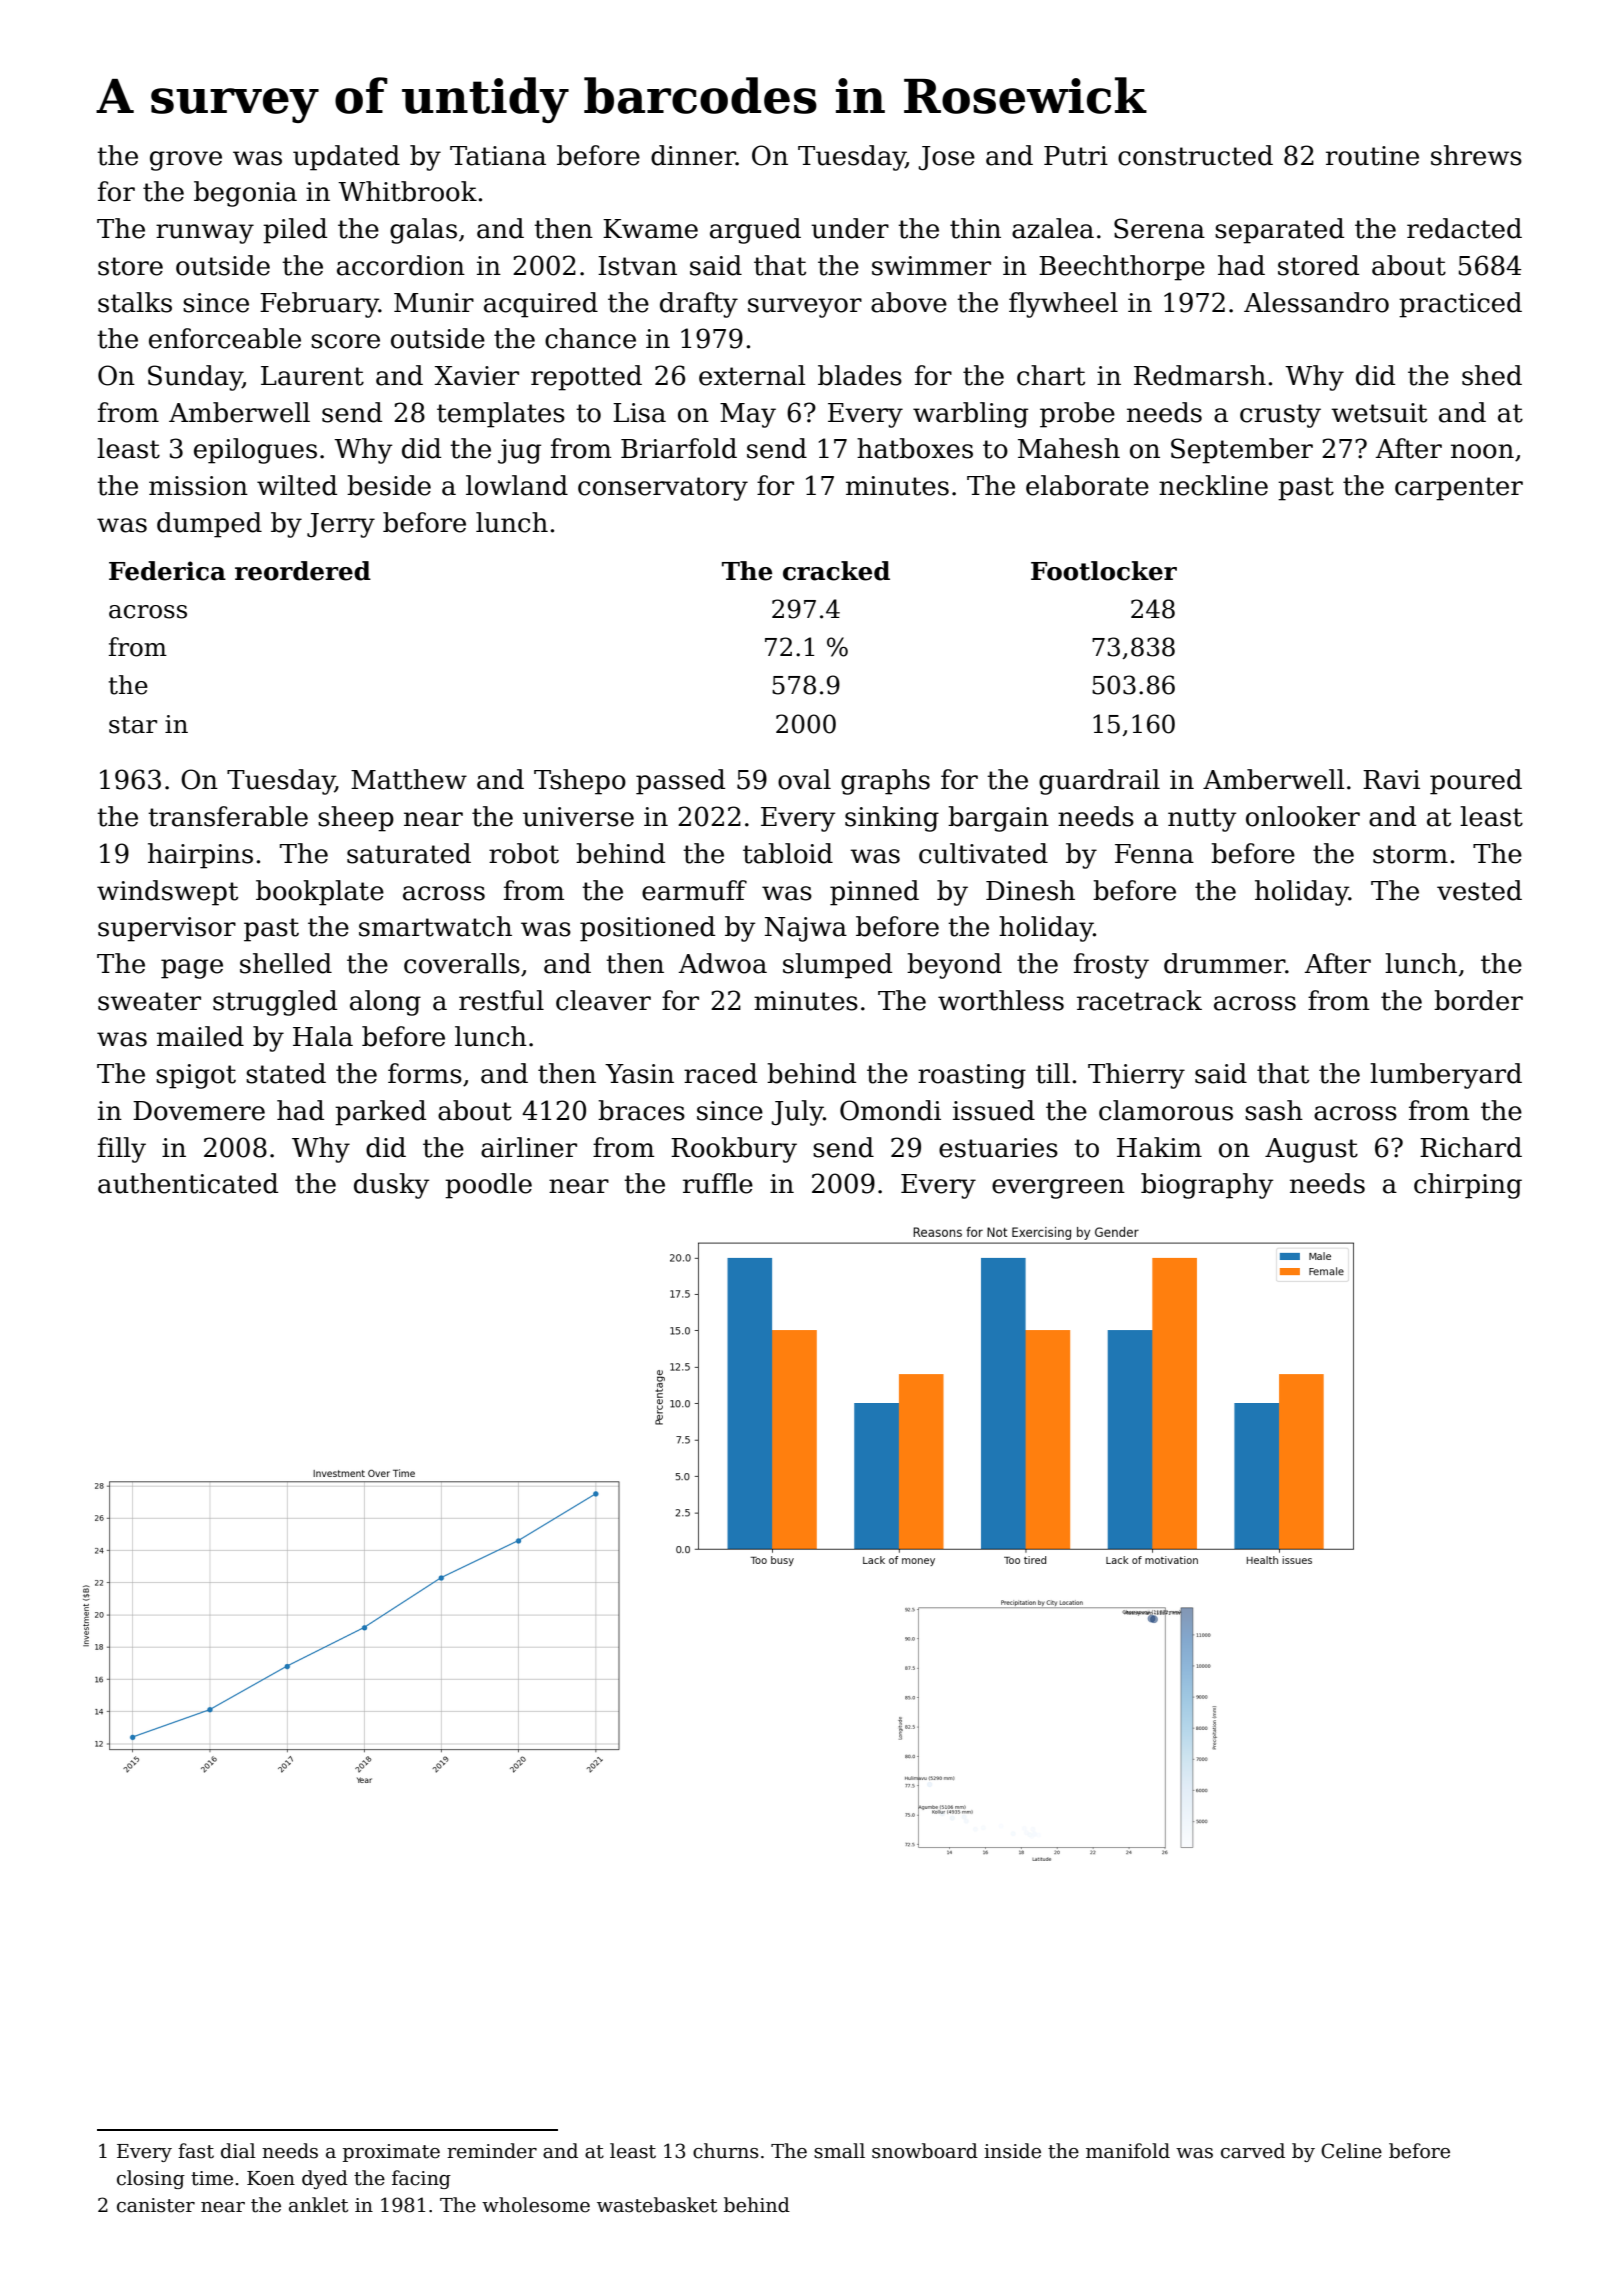 Image resolution: width=1620 pixels, height=2292 pixels. I want to click on carved, so click(1253, 2151).
